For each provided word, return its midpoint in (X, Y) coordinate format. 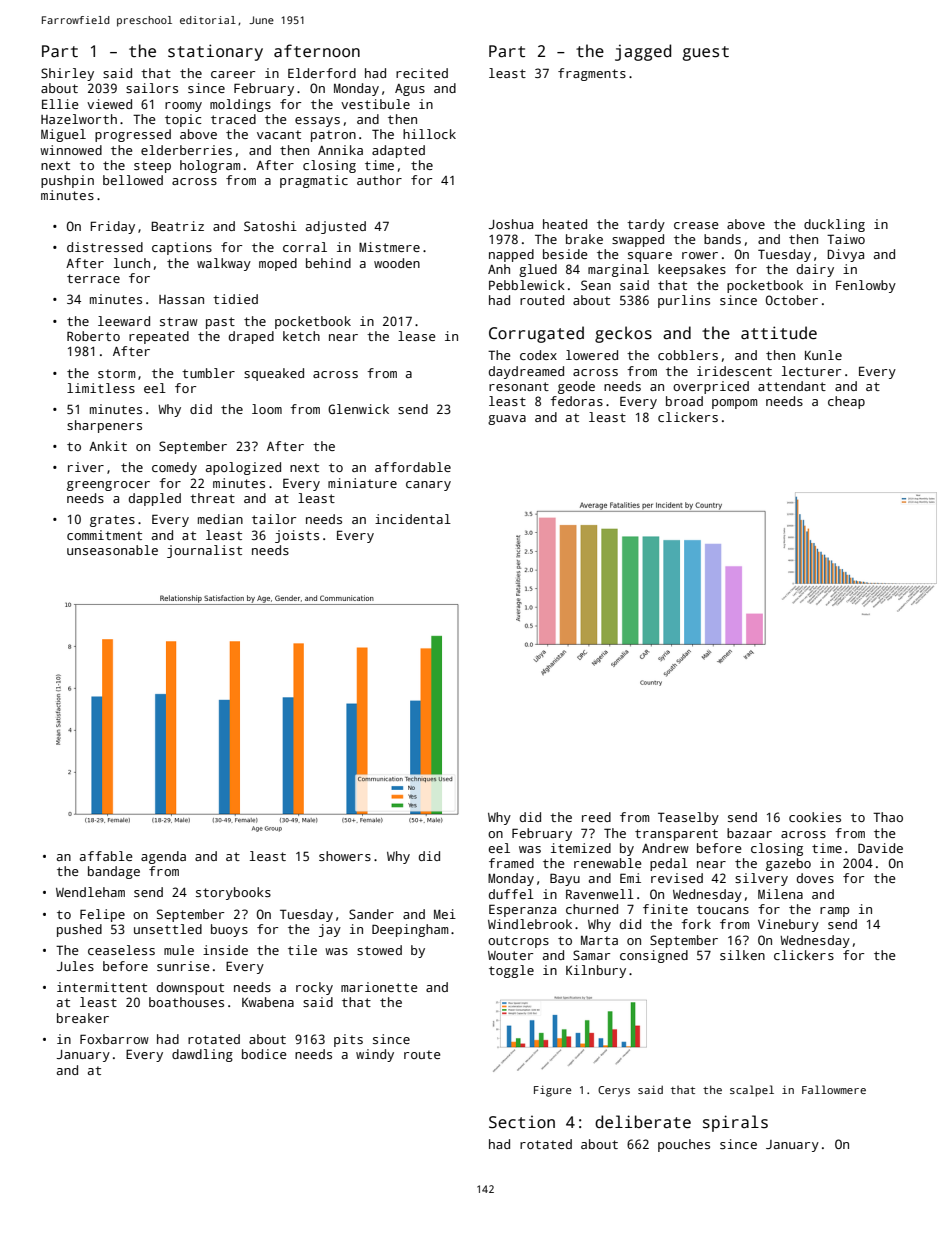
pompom (734, 404)
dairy (815, 270)
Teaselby (688, 818)
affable (106, 856)
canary (428, 486)
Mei (445, 914)
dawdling (202, 1055)
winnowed (71, 150)
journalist (204, 551)
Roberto (93, 336)
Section (522, 1122)
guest (705, 53)
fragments (592, 74)
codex (538, 355)
